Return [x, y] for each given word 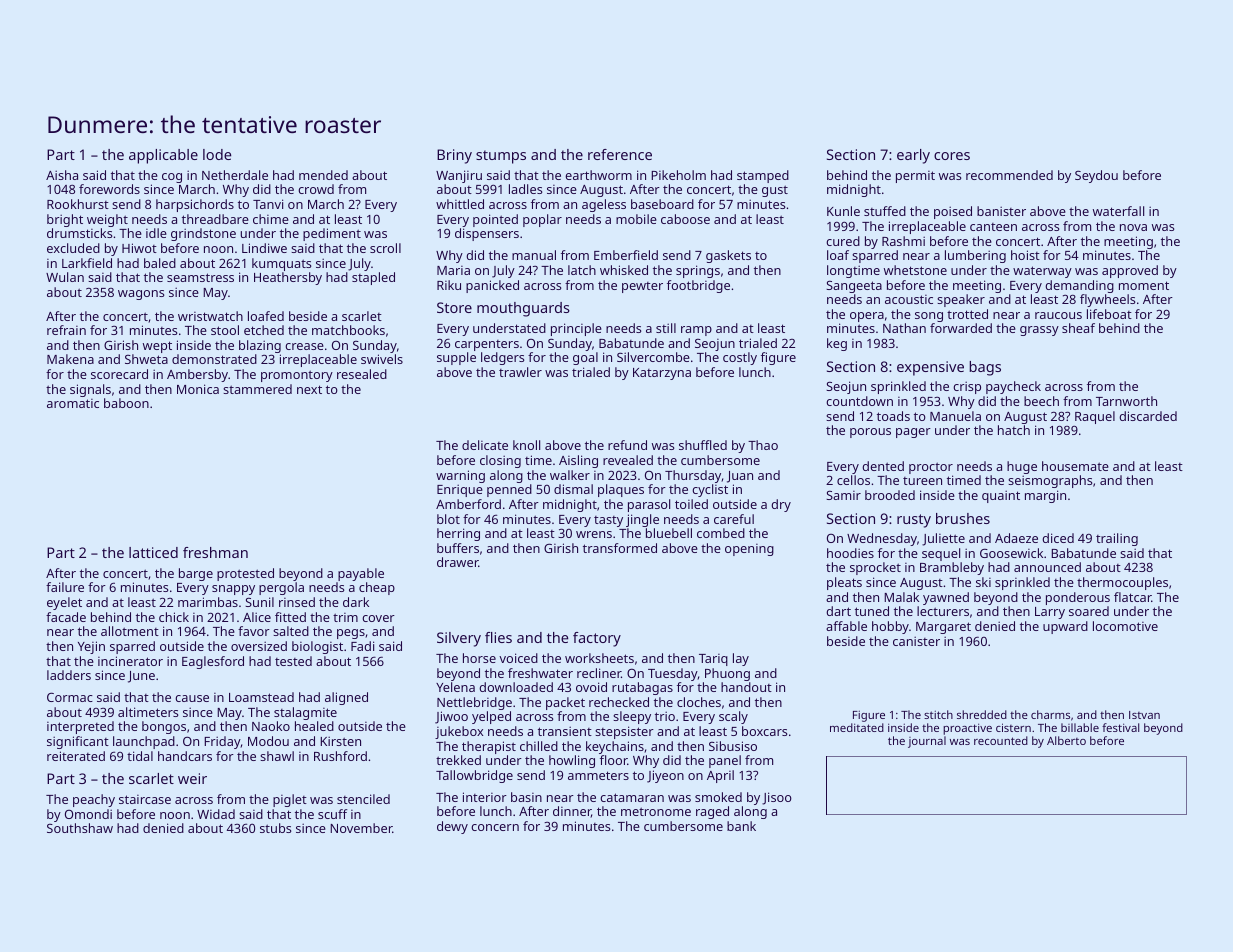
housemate [1075, 466]
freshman [215, 552]
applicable [163, 156]
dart [838, 611]
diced [1058, 538]
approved [1130, 271]
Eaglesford [213, 662]
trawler [520, 372]
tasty [608, 521]
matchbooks [348, 330]
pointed [495, 220]
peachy [94, 800]
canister [916, 641]
